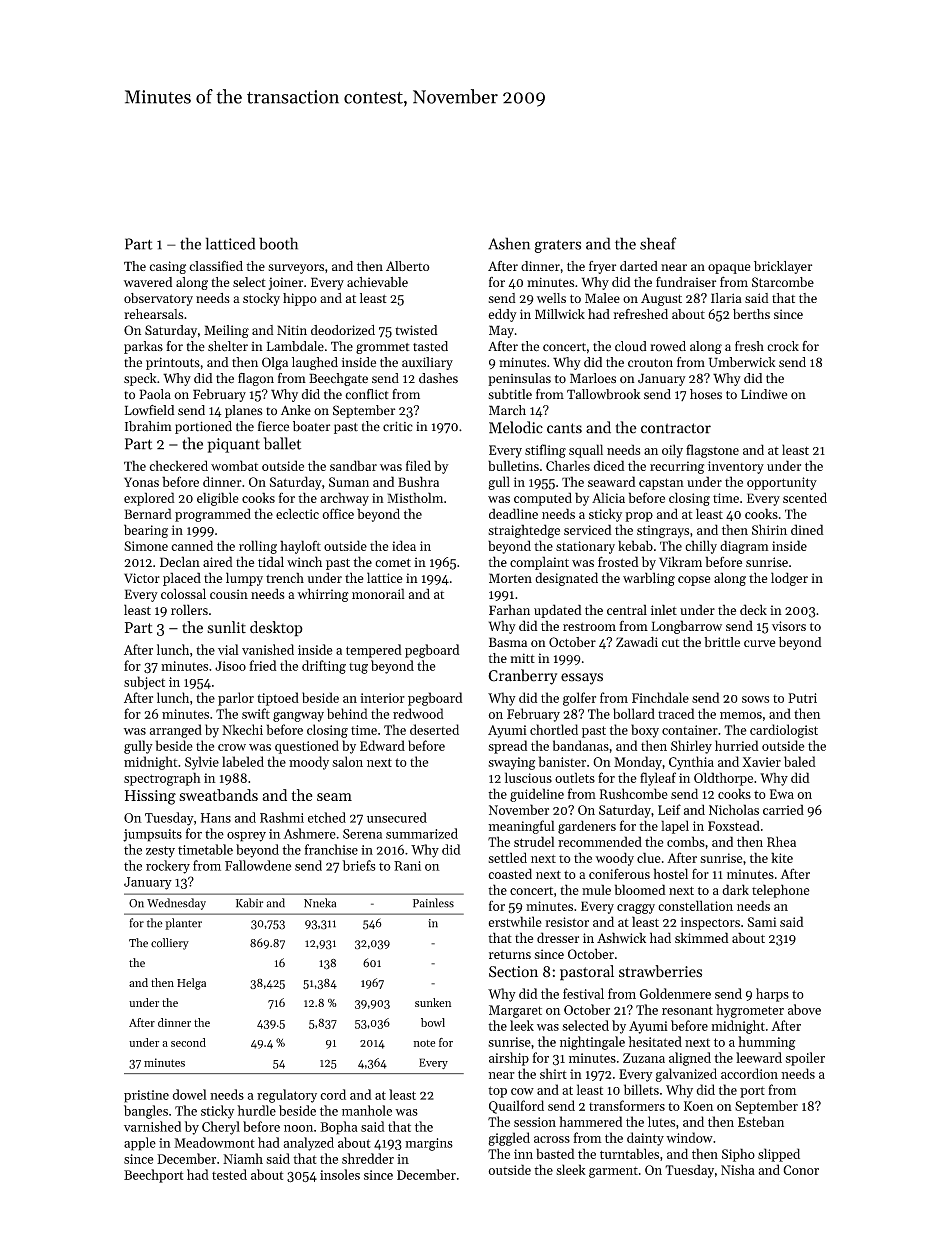 The height and width of the screenshot is (1233, 952). Describe the element at coordinates (753, 609) in the screenshot. I see `deck` at that location.
